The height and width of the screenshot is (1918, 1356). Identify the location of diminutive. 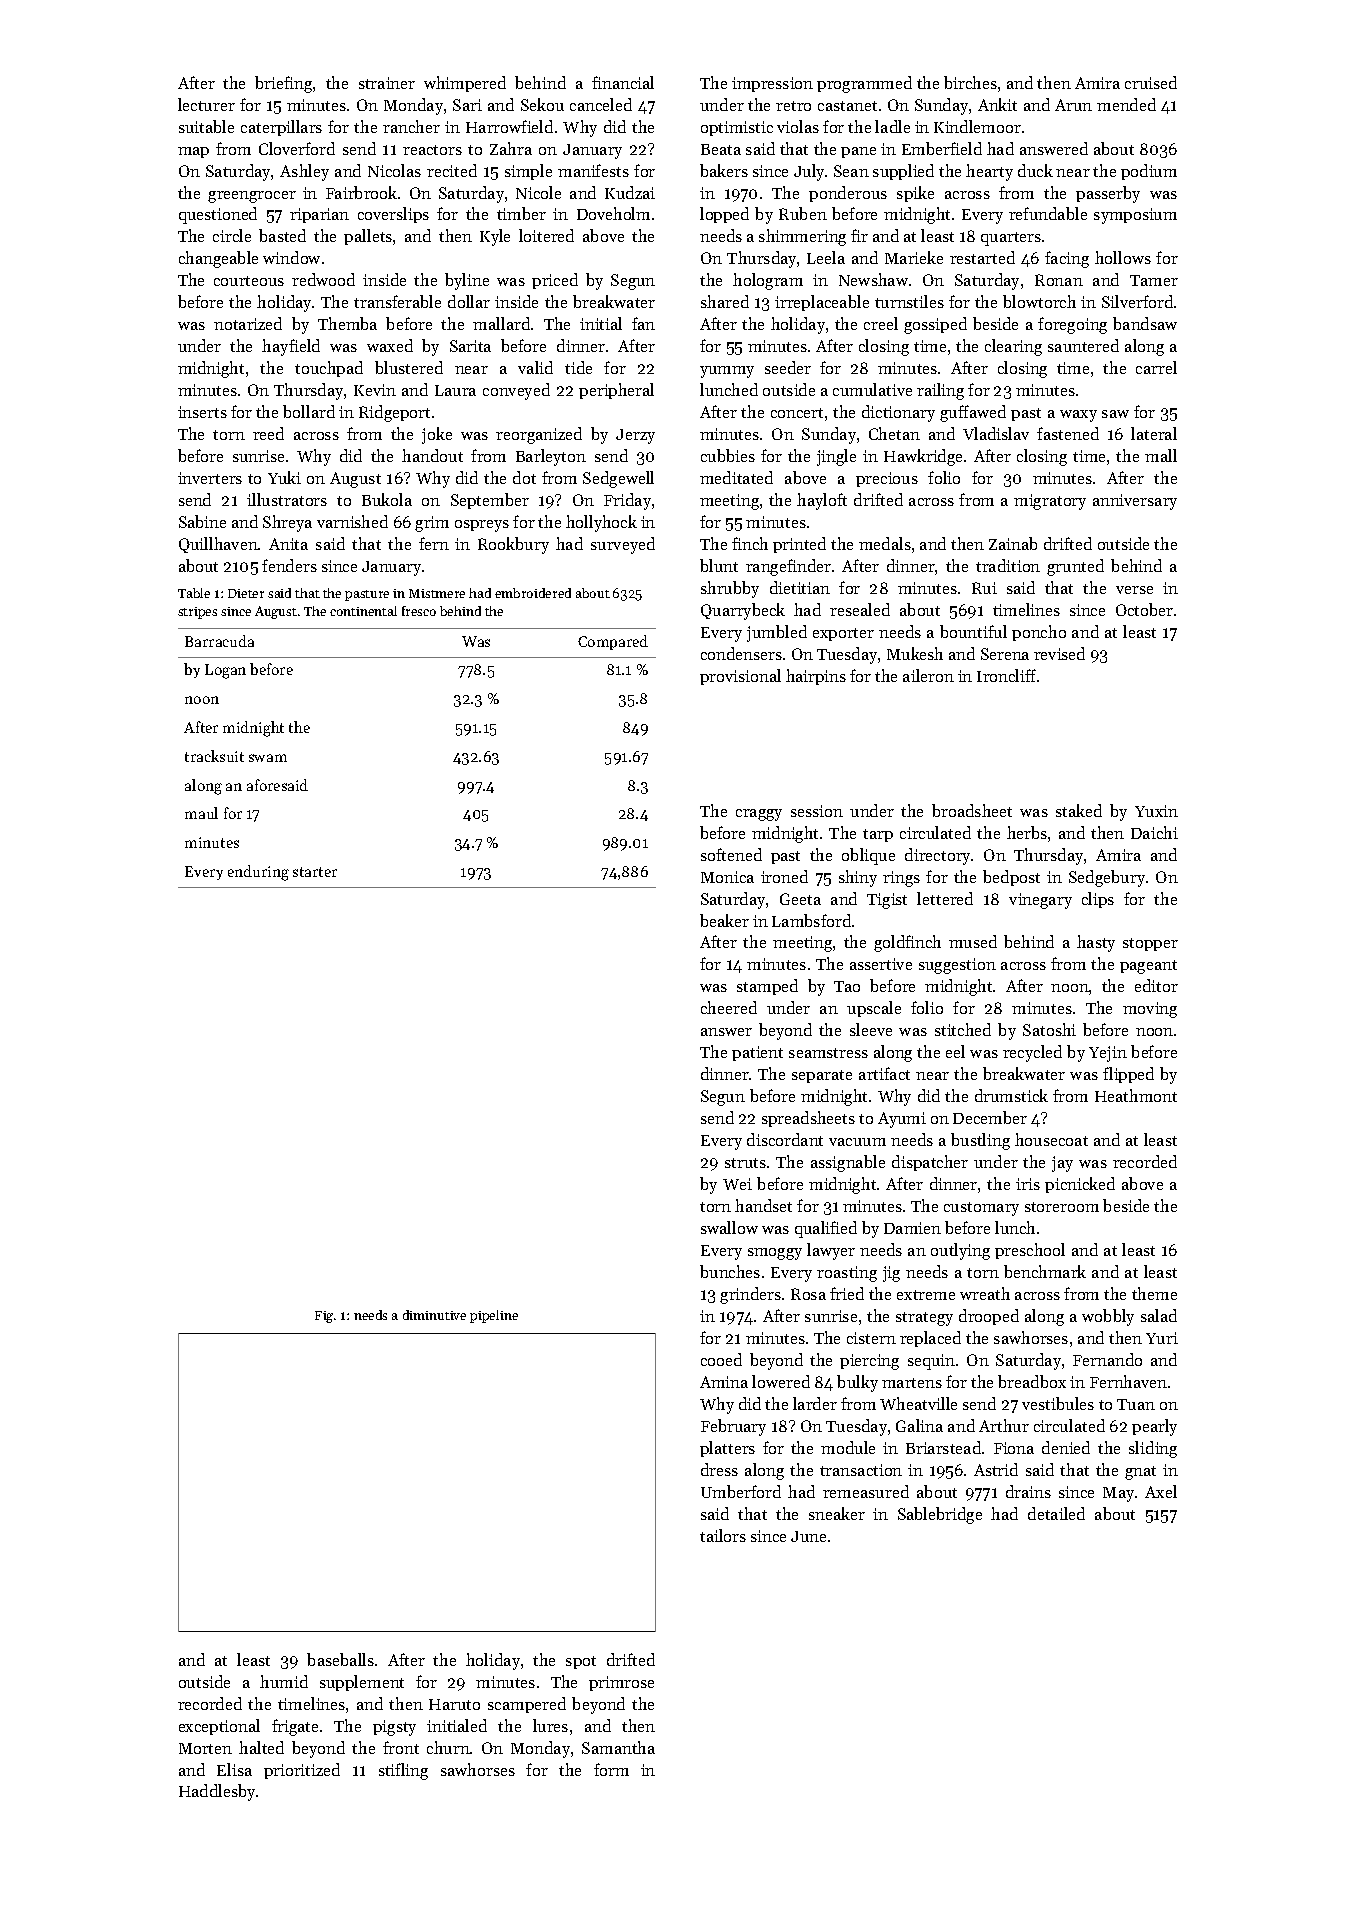
(434, 1315).
